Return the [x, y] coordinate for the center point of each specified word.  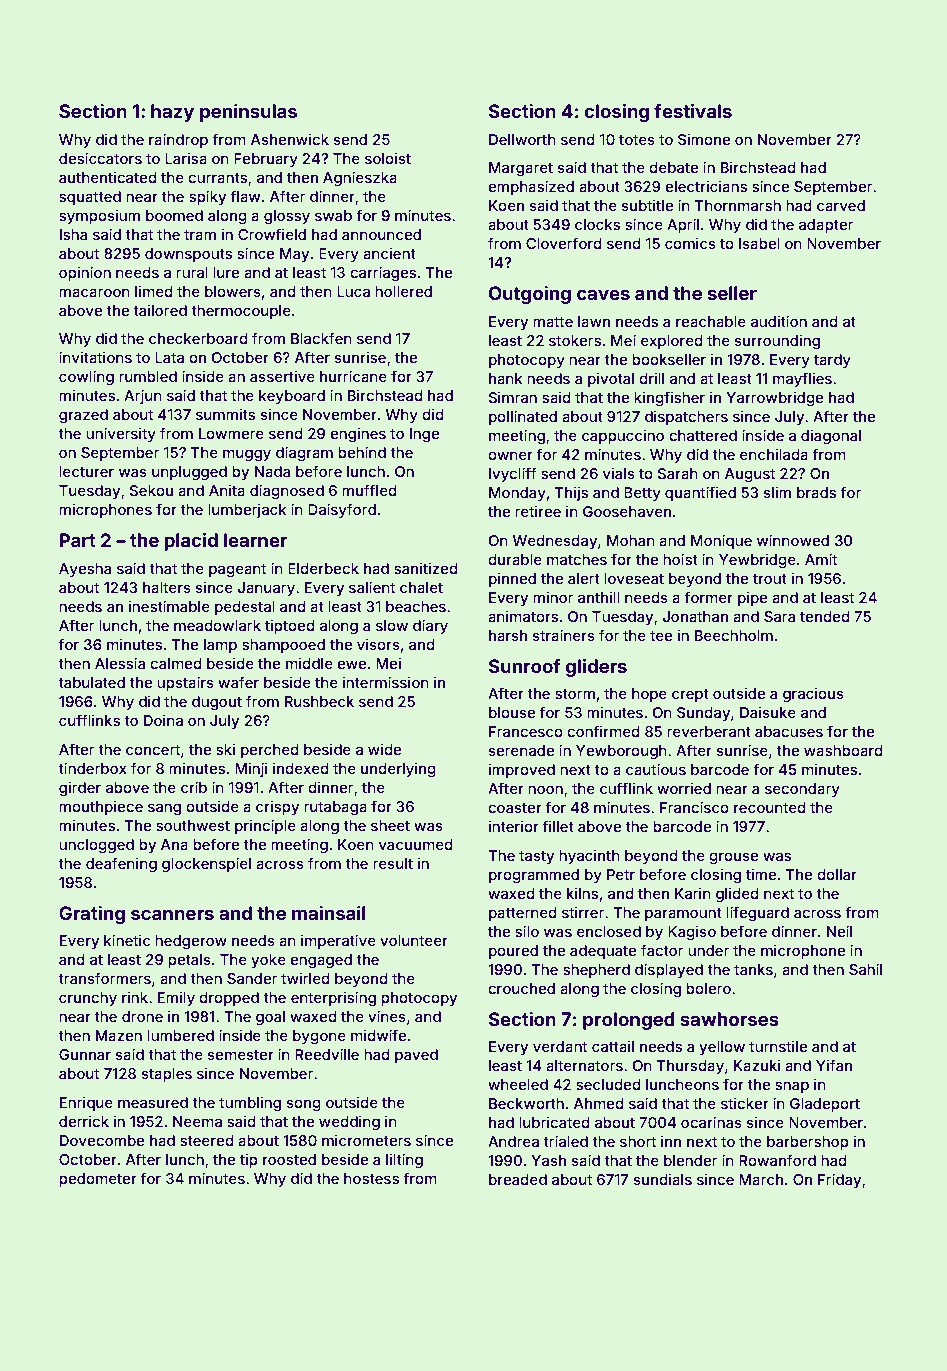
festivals [693, 111]
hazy [172, 113]
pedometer [98, 1180]
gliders [596, 668]
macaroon [94, 292]
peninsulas [248, 113]
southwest [193, 825]
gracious [813, 695]
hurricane [353, 376]
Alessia [120, 663]
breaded [518, 1179]
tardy [832, 361]
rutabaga [335, 808]
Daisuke [768, 712]
